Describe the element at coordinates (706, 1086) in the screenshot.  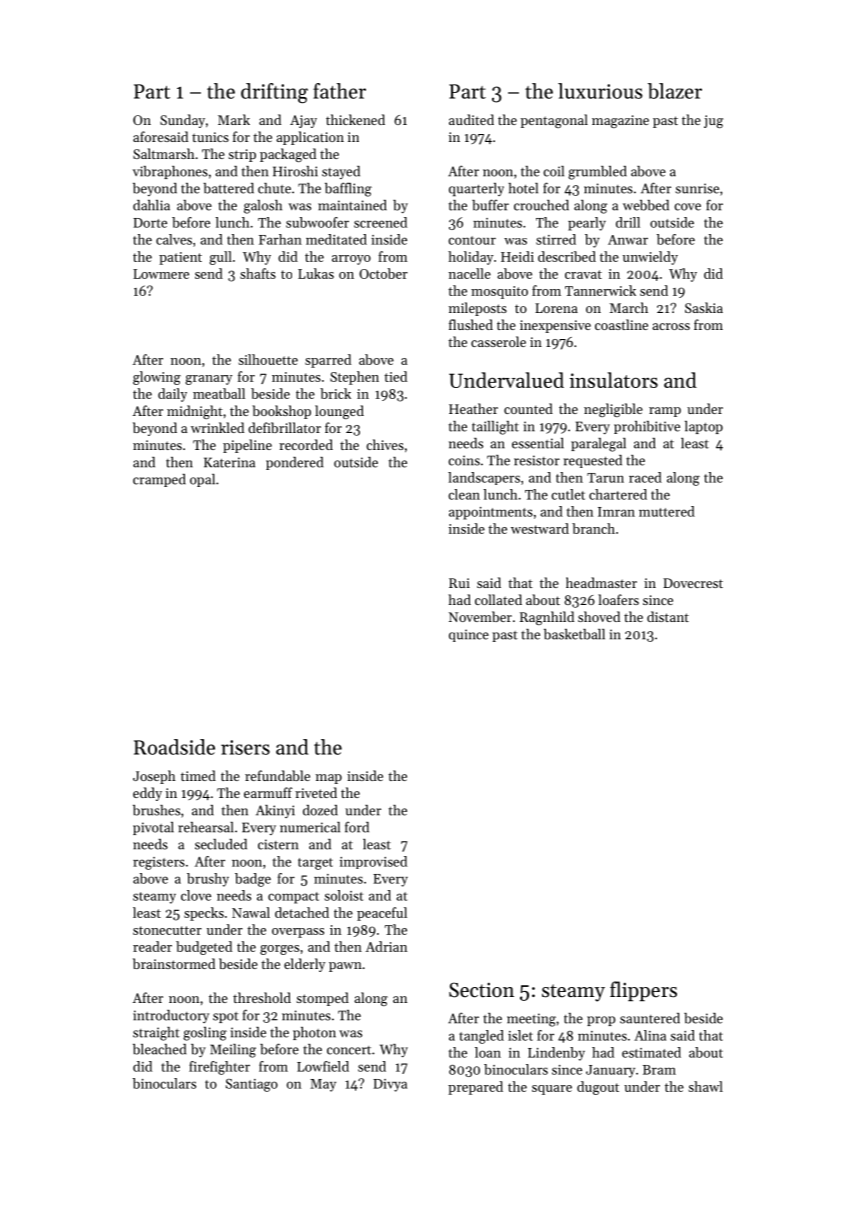
I see `shawl` at that location.
